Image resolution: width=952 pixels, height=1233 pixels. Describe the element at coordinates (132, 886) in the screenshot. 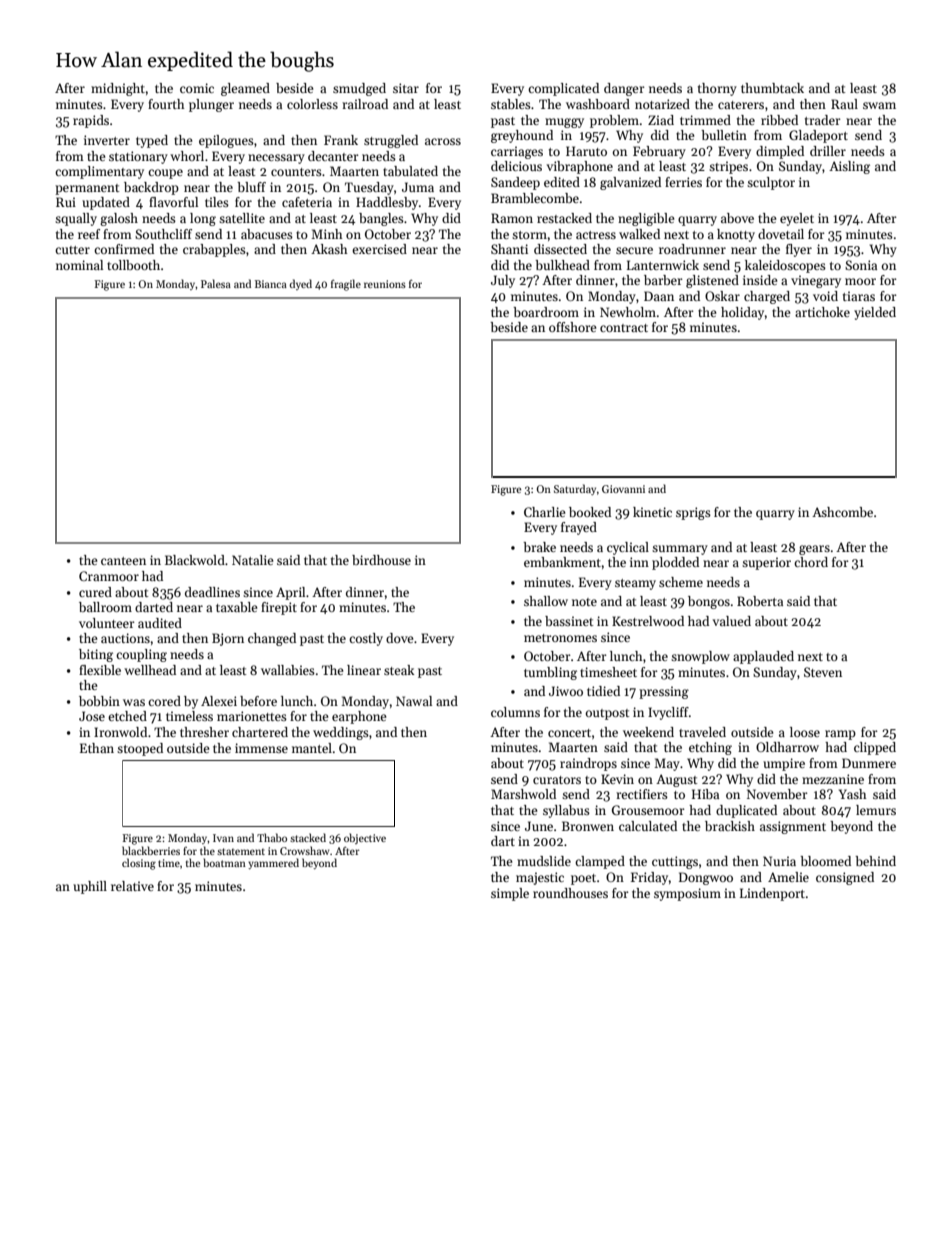

I see `relative` at that location.
